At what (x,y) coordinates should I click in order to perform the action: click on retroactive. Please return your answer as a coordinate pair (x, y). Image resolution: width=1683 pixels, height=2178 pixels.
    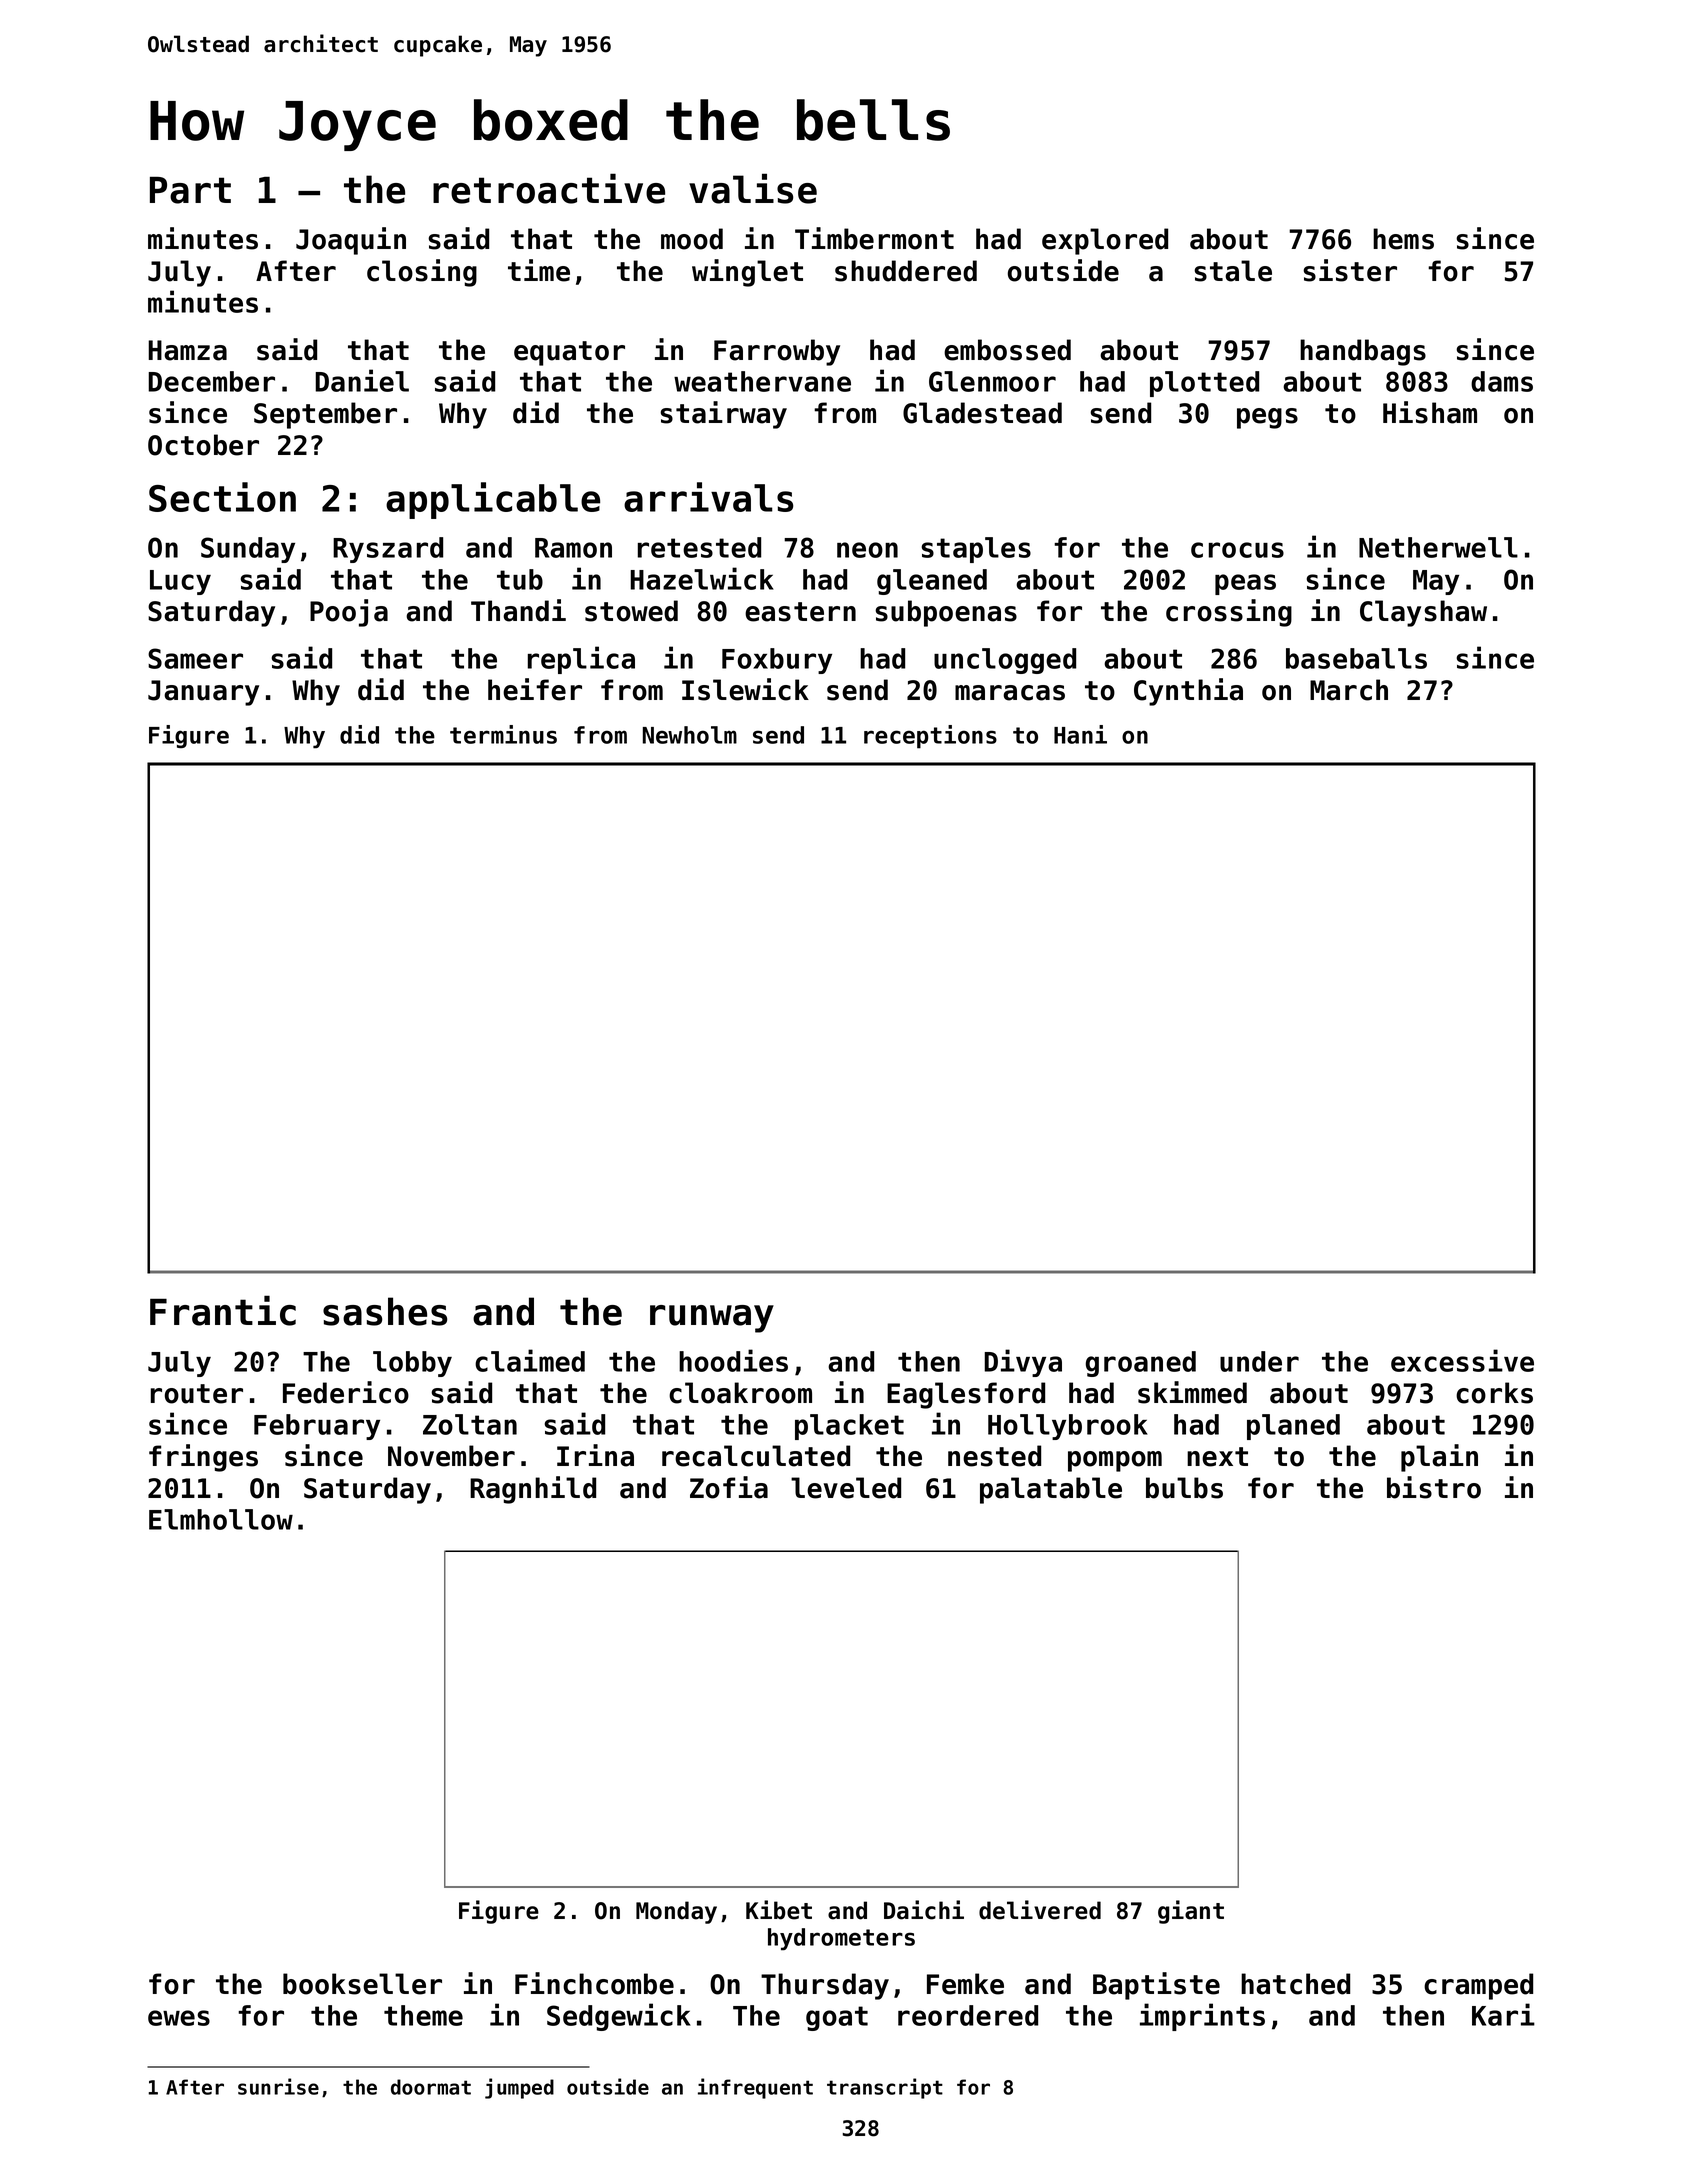
    Looking at the image, I should click on (549, 188).
